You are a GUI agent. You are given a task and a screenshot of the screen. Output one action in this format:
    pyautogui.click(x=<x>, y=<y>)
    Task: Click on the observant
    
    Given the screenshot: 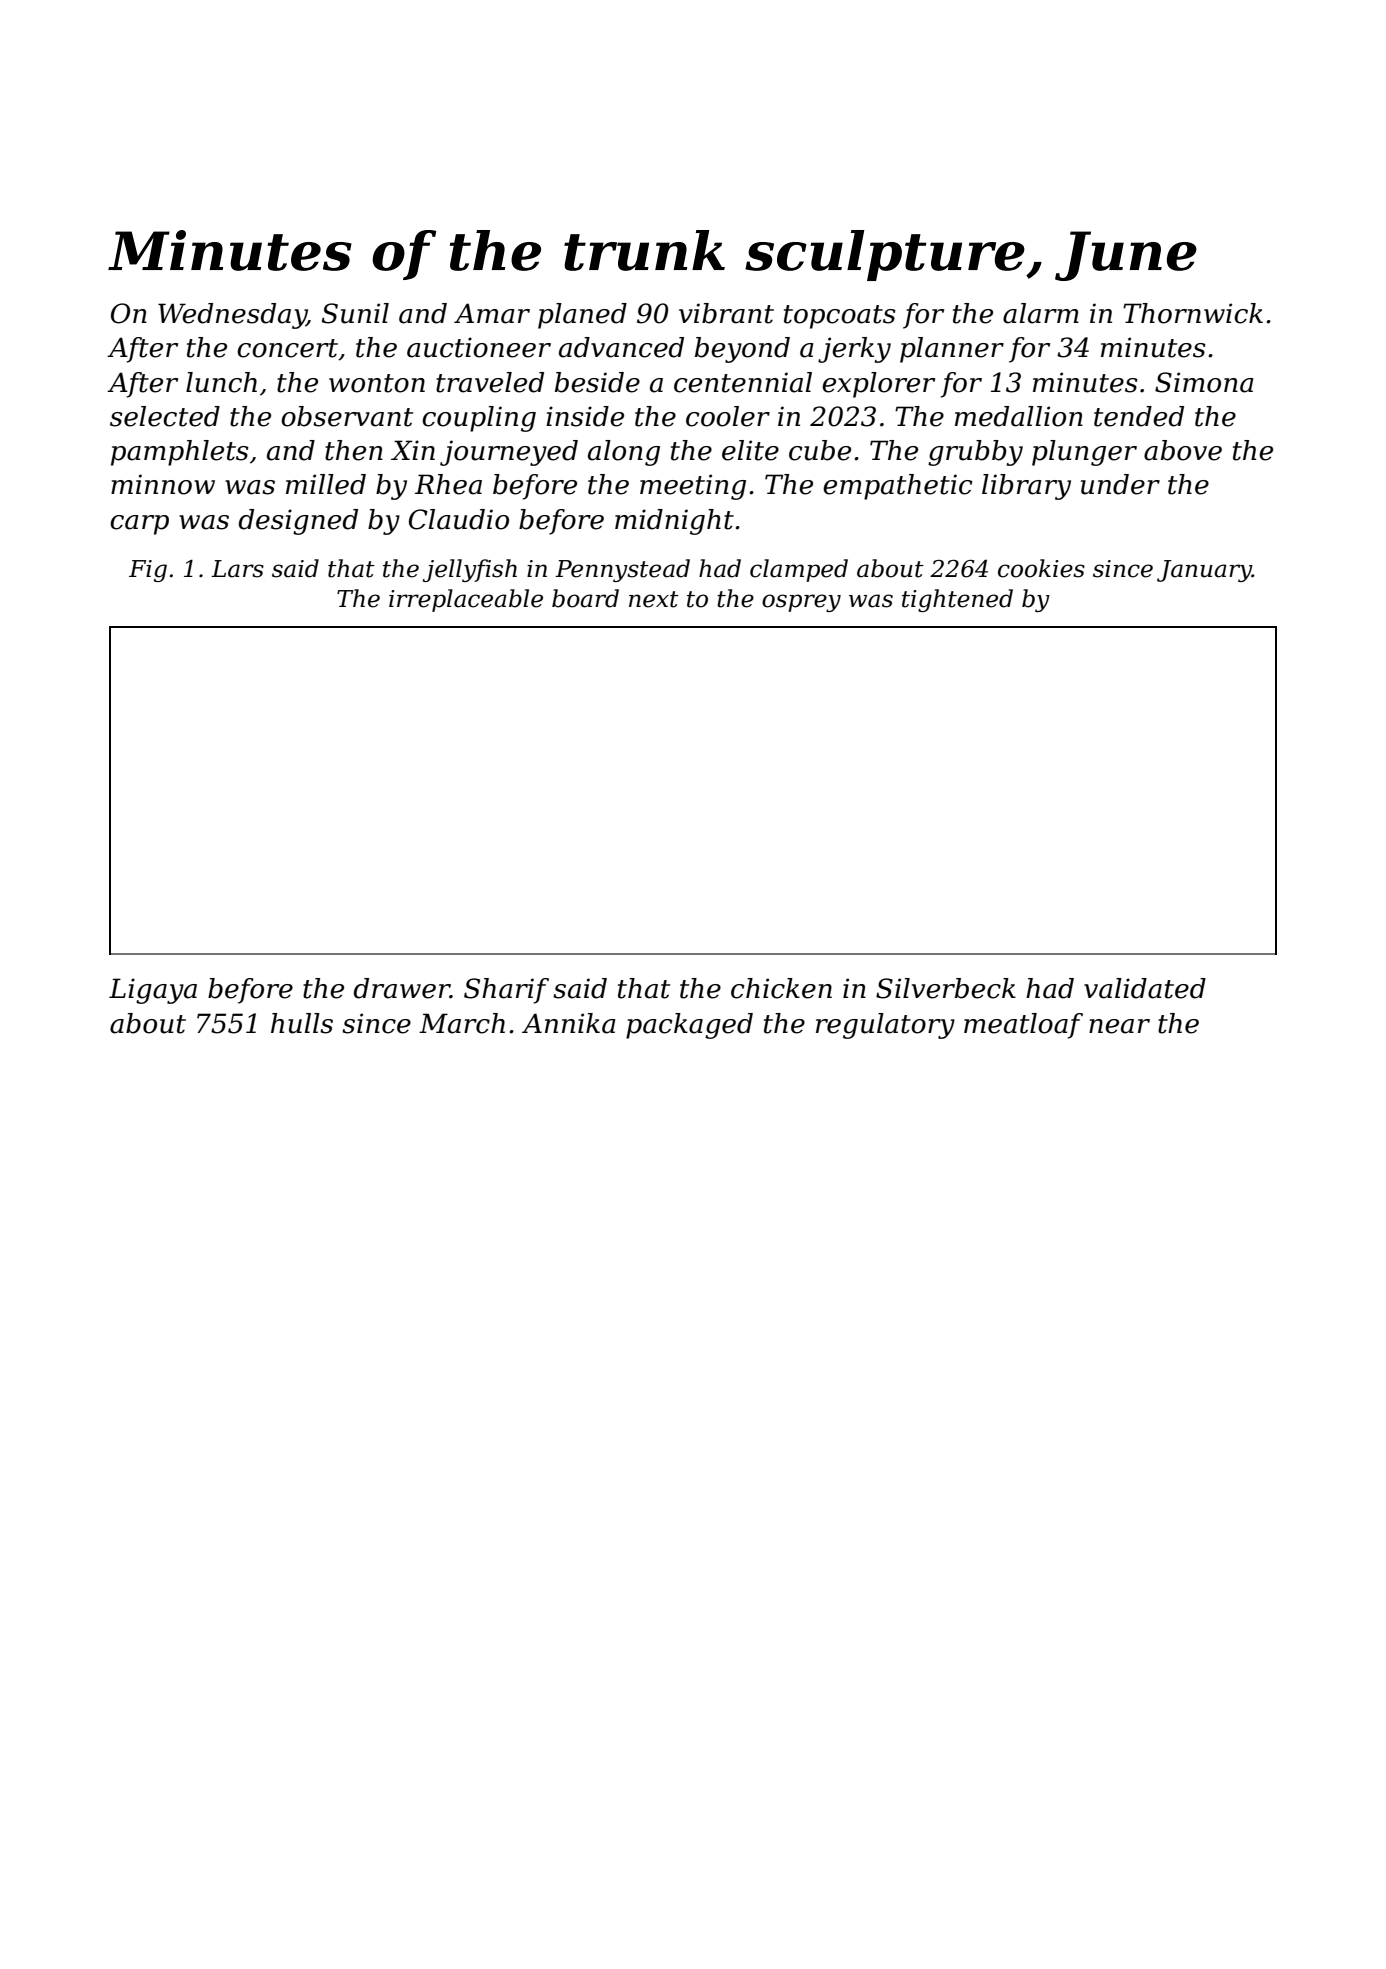 What is the action you would take?
    pyautogui.click(x=347, y=416)
